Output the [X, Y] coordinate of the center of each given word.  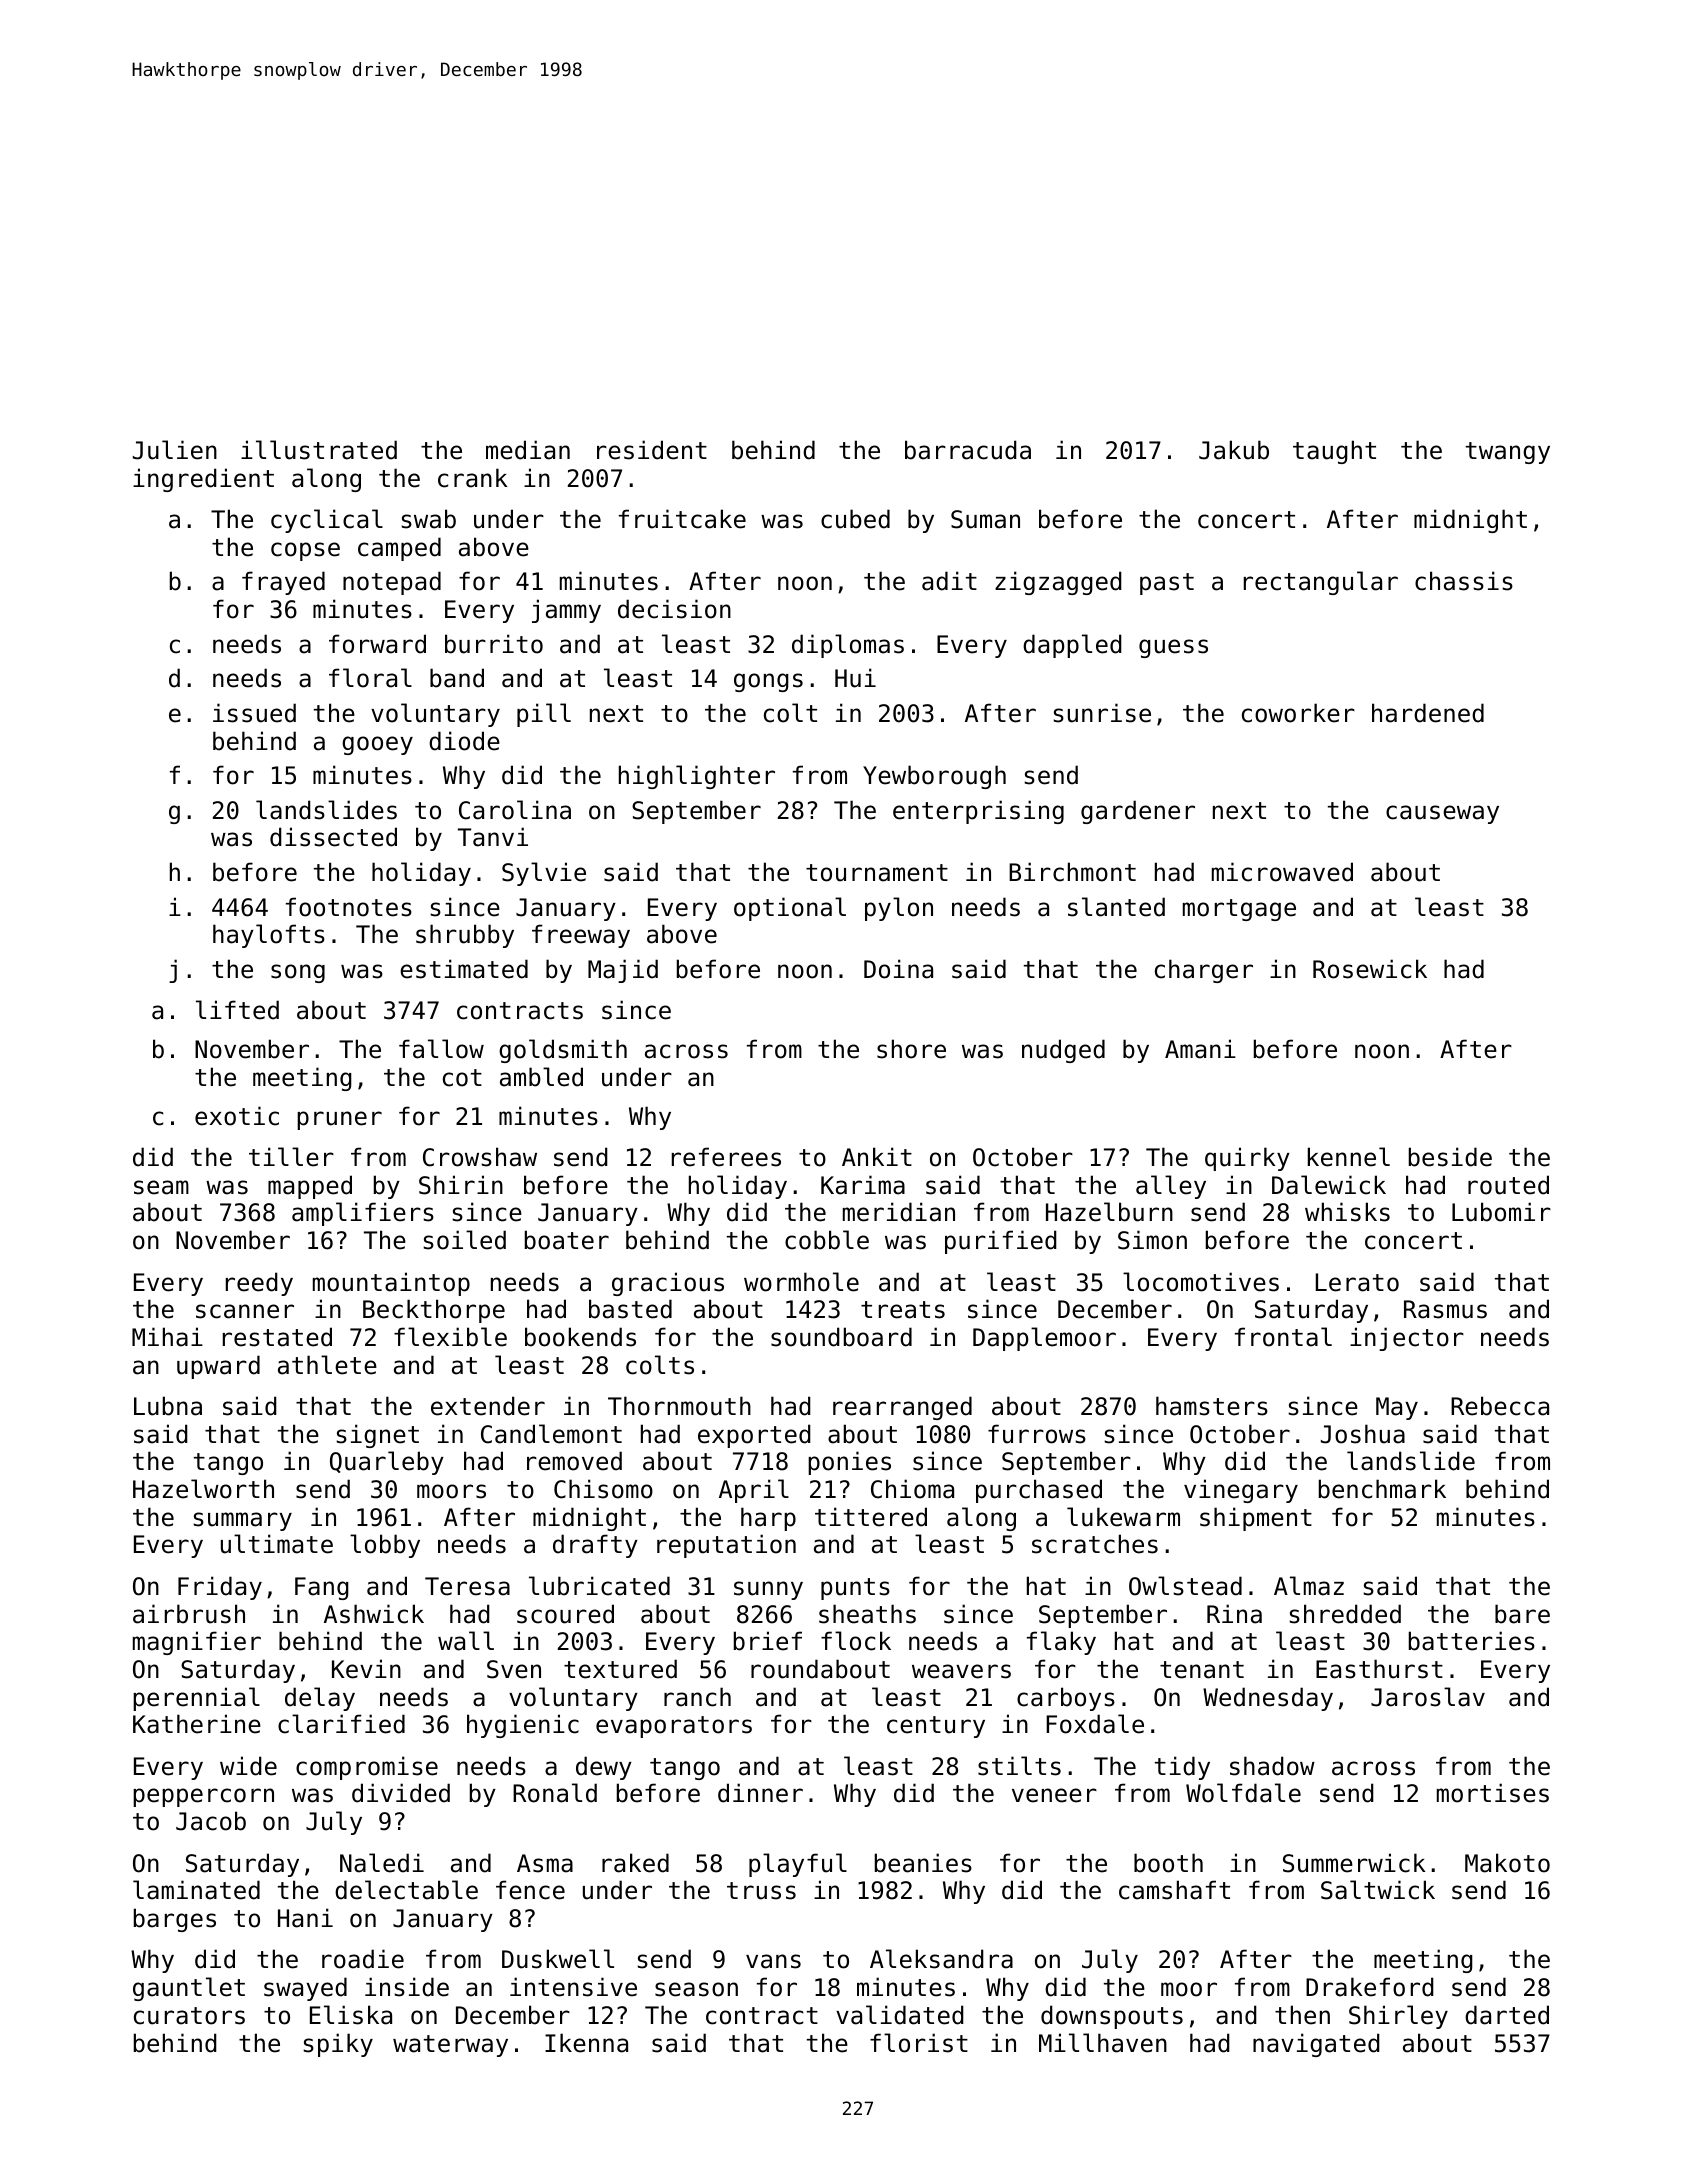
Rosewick [1370, 969]
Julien [175, 450]
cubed [855, 519]
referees [726, 1157]
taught [1334, 452]
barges [175, 1920]
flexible [450, 1337]
